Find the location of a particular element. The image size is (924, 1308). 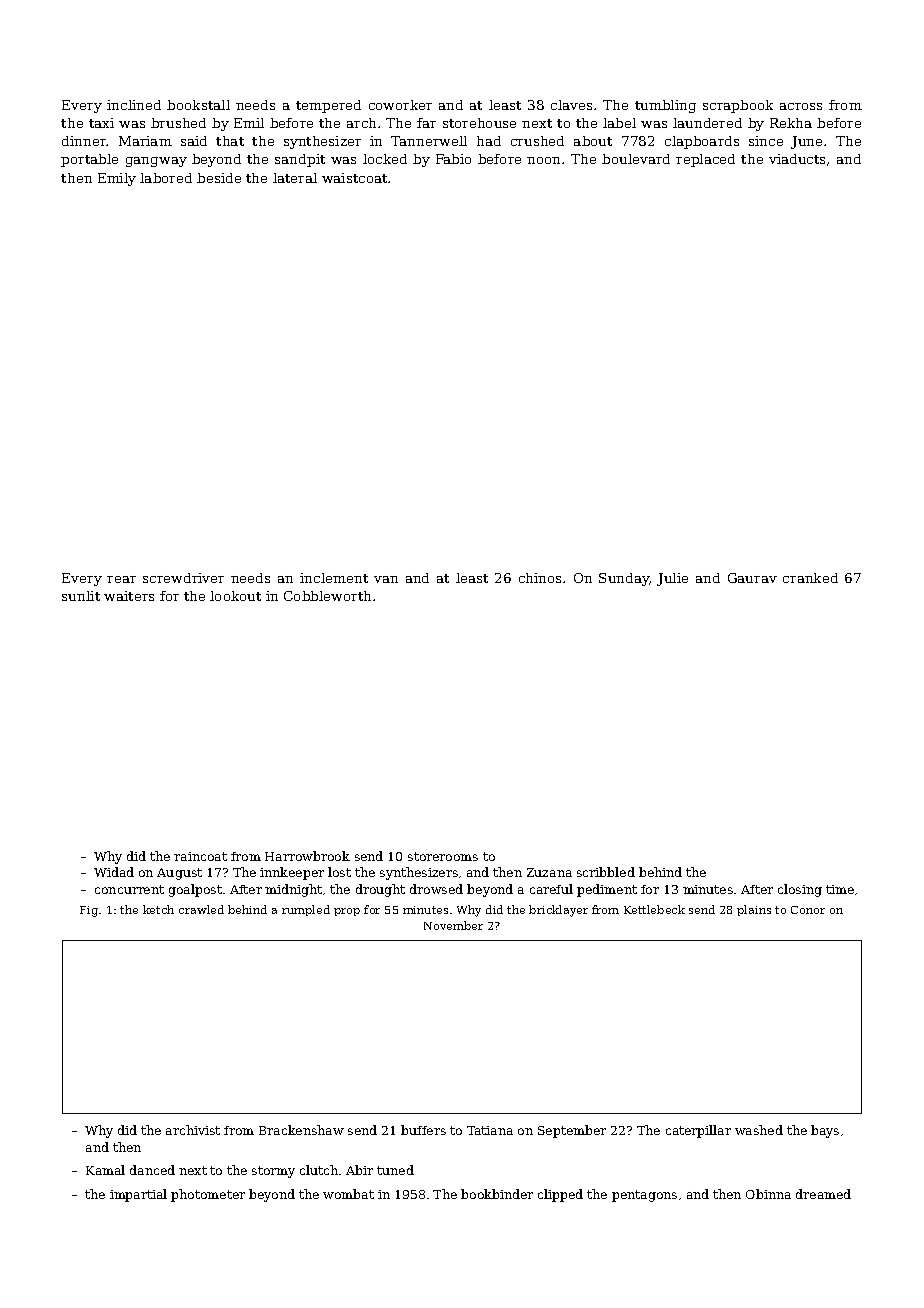

labored is located at coordinates (166, 178).
